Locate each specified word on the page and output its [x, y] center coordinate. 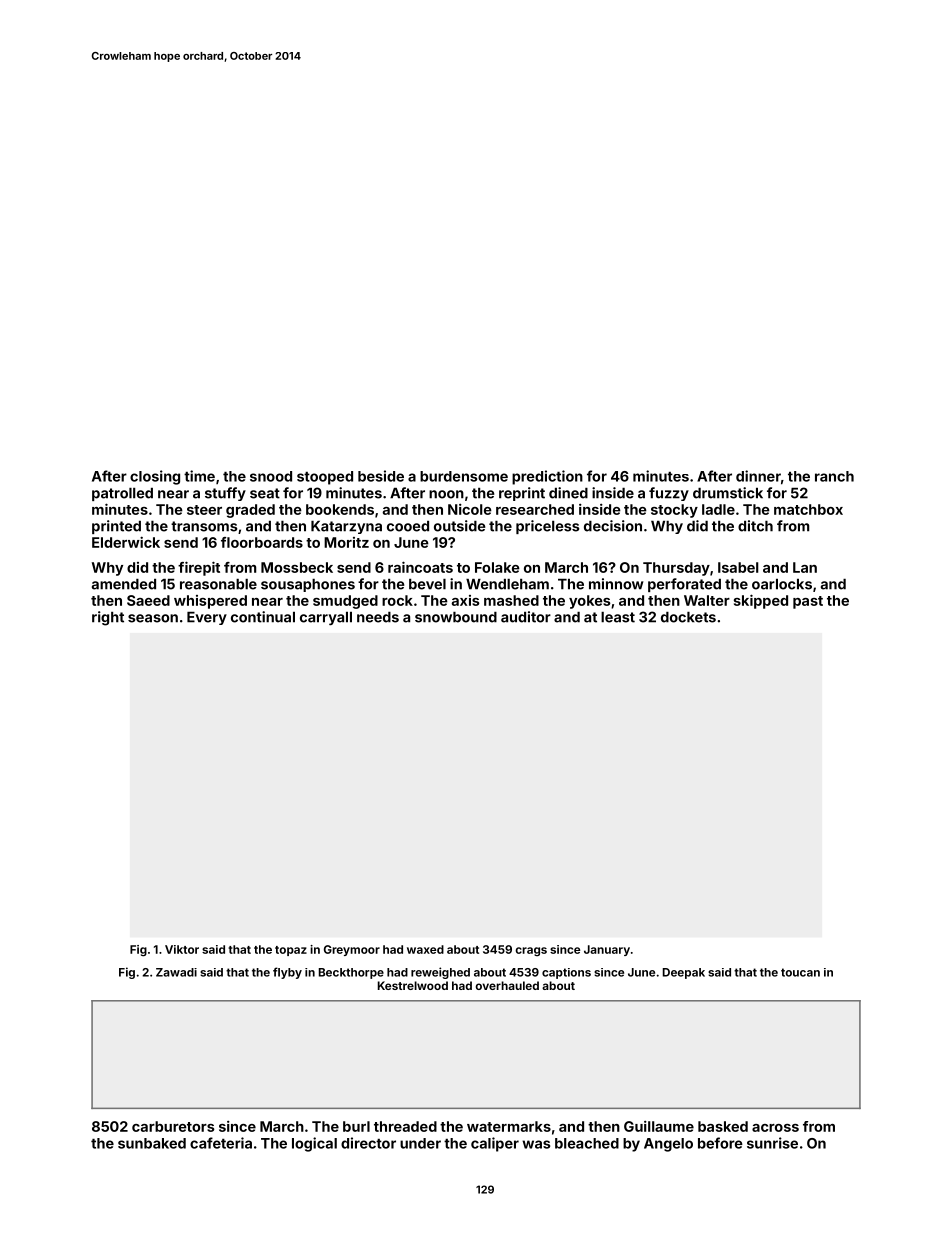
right [108, 618]
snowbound [456, 617]
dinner [758, 476]
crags [531, 951]
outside [459, 526]
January [607, 950]
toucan [800, 972]
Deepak [684, 973]
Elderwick [126, 542]
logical [314, 1144]
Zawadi [176, 972]
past [808, 602]
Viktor [182, 949]
